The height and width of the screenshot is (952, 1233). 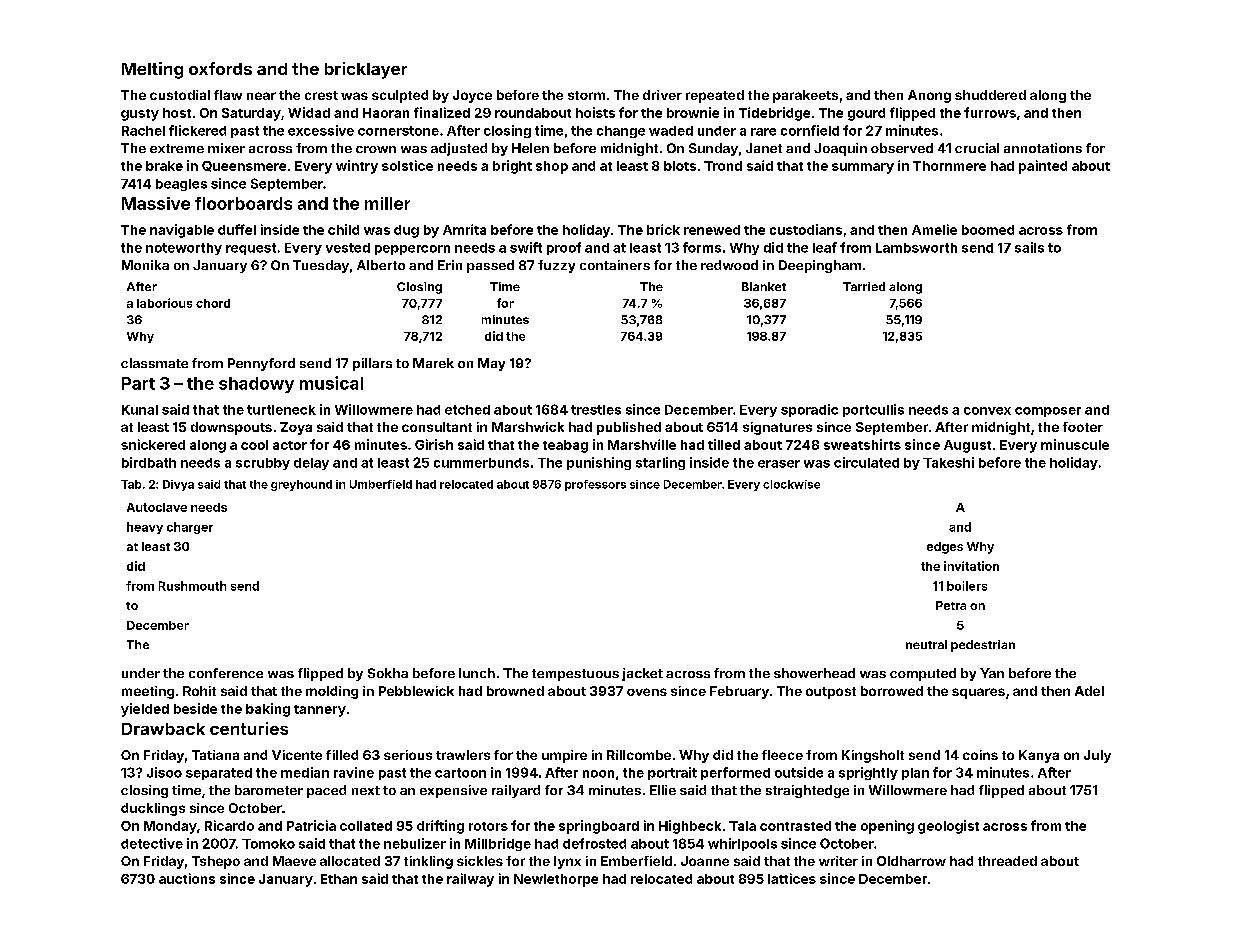 I want to click on May, so click(x=491, y=364).
